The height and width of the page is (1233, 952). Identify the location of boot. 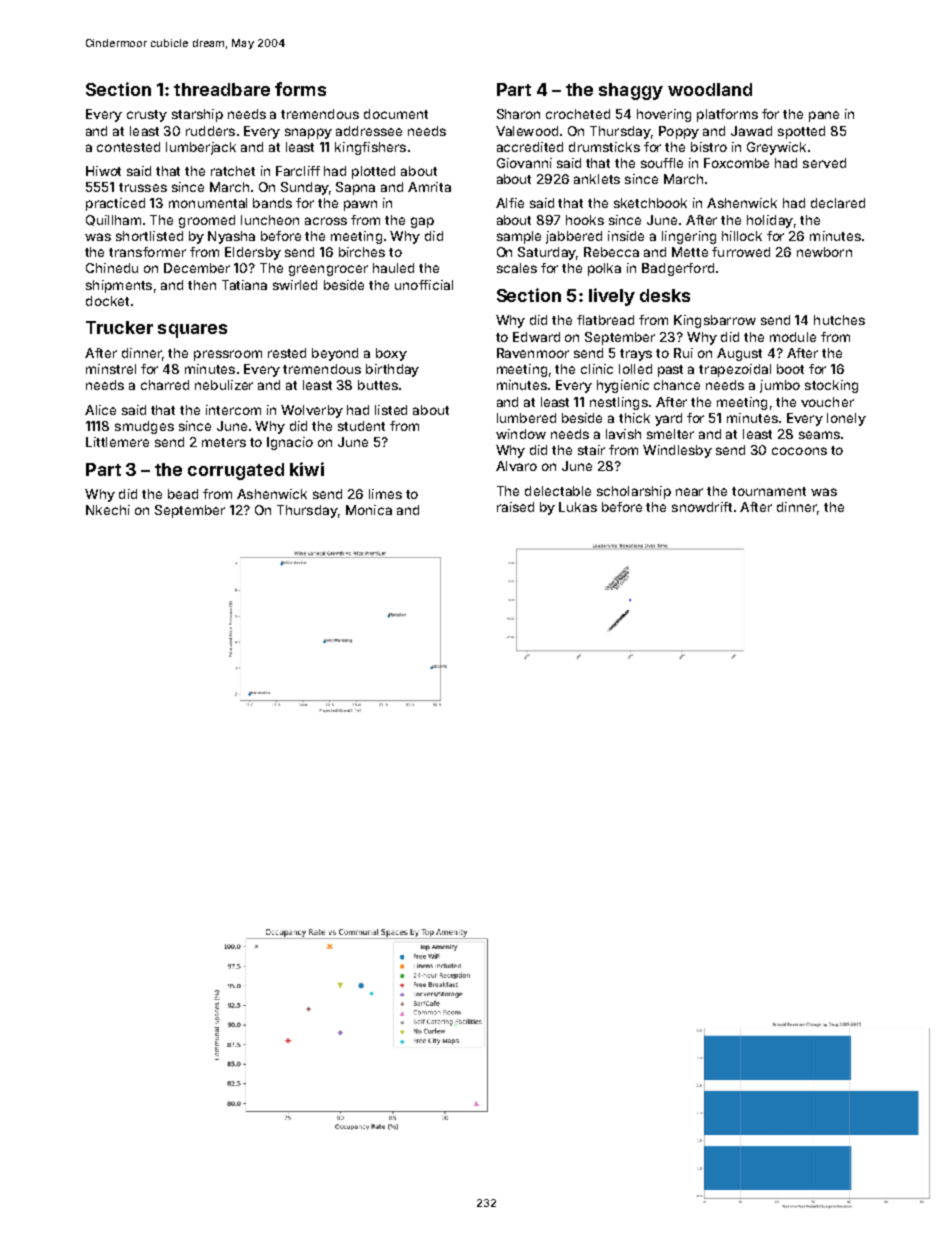
(790, 369).
